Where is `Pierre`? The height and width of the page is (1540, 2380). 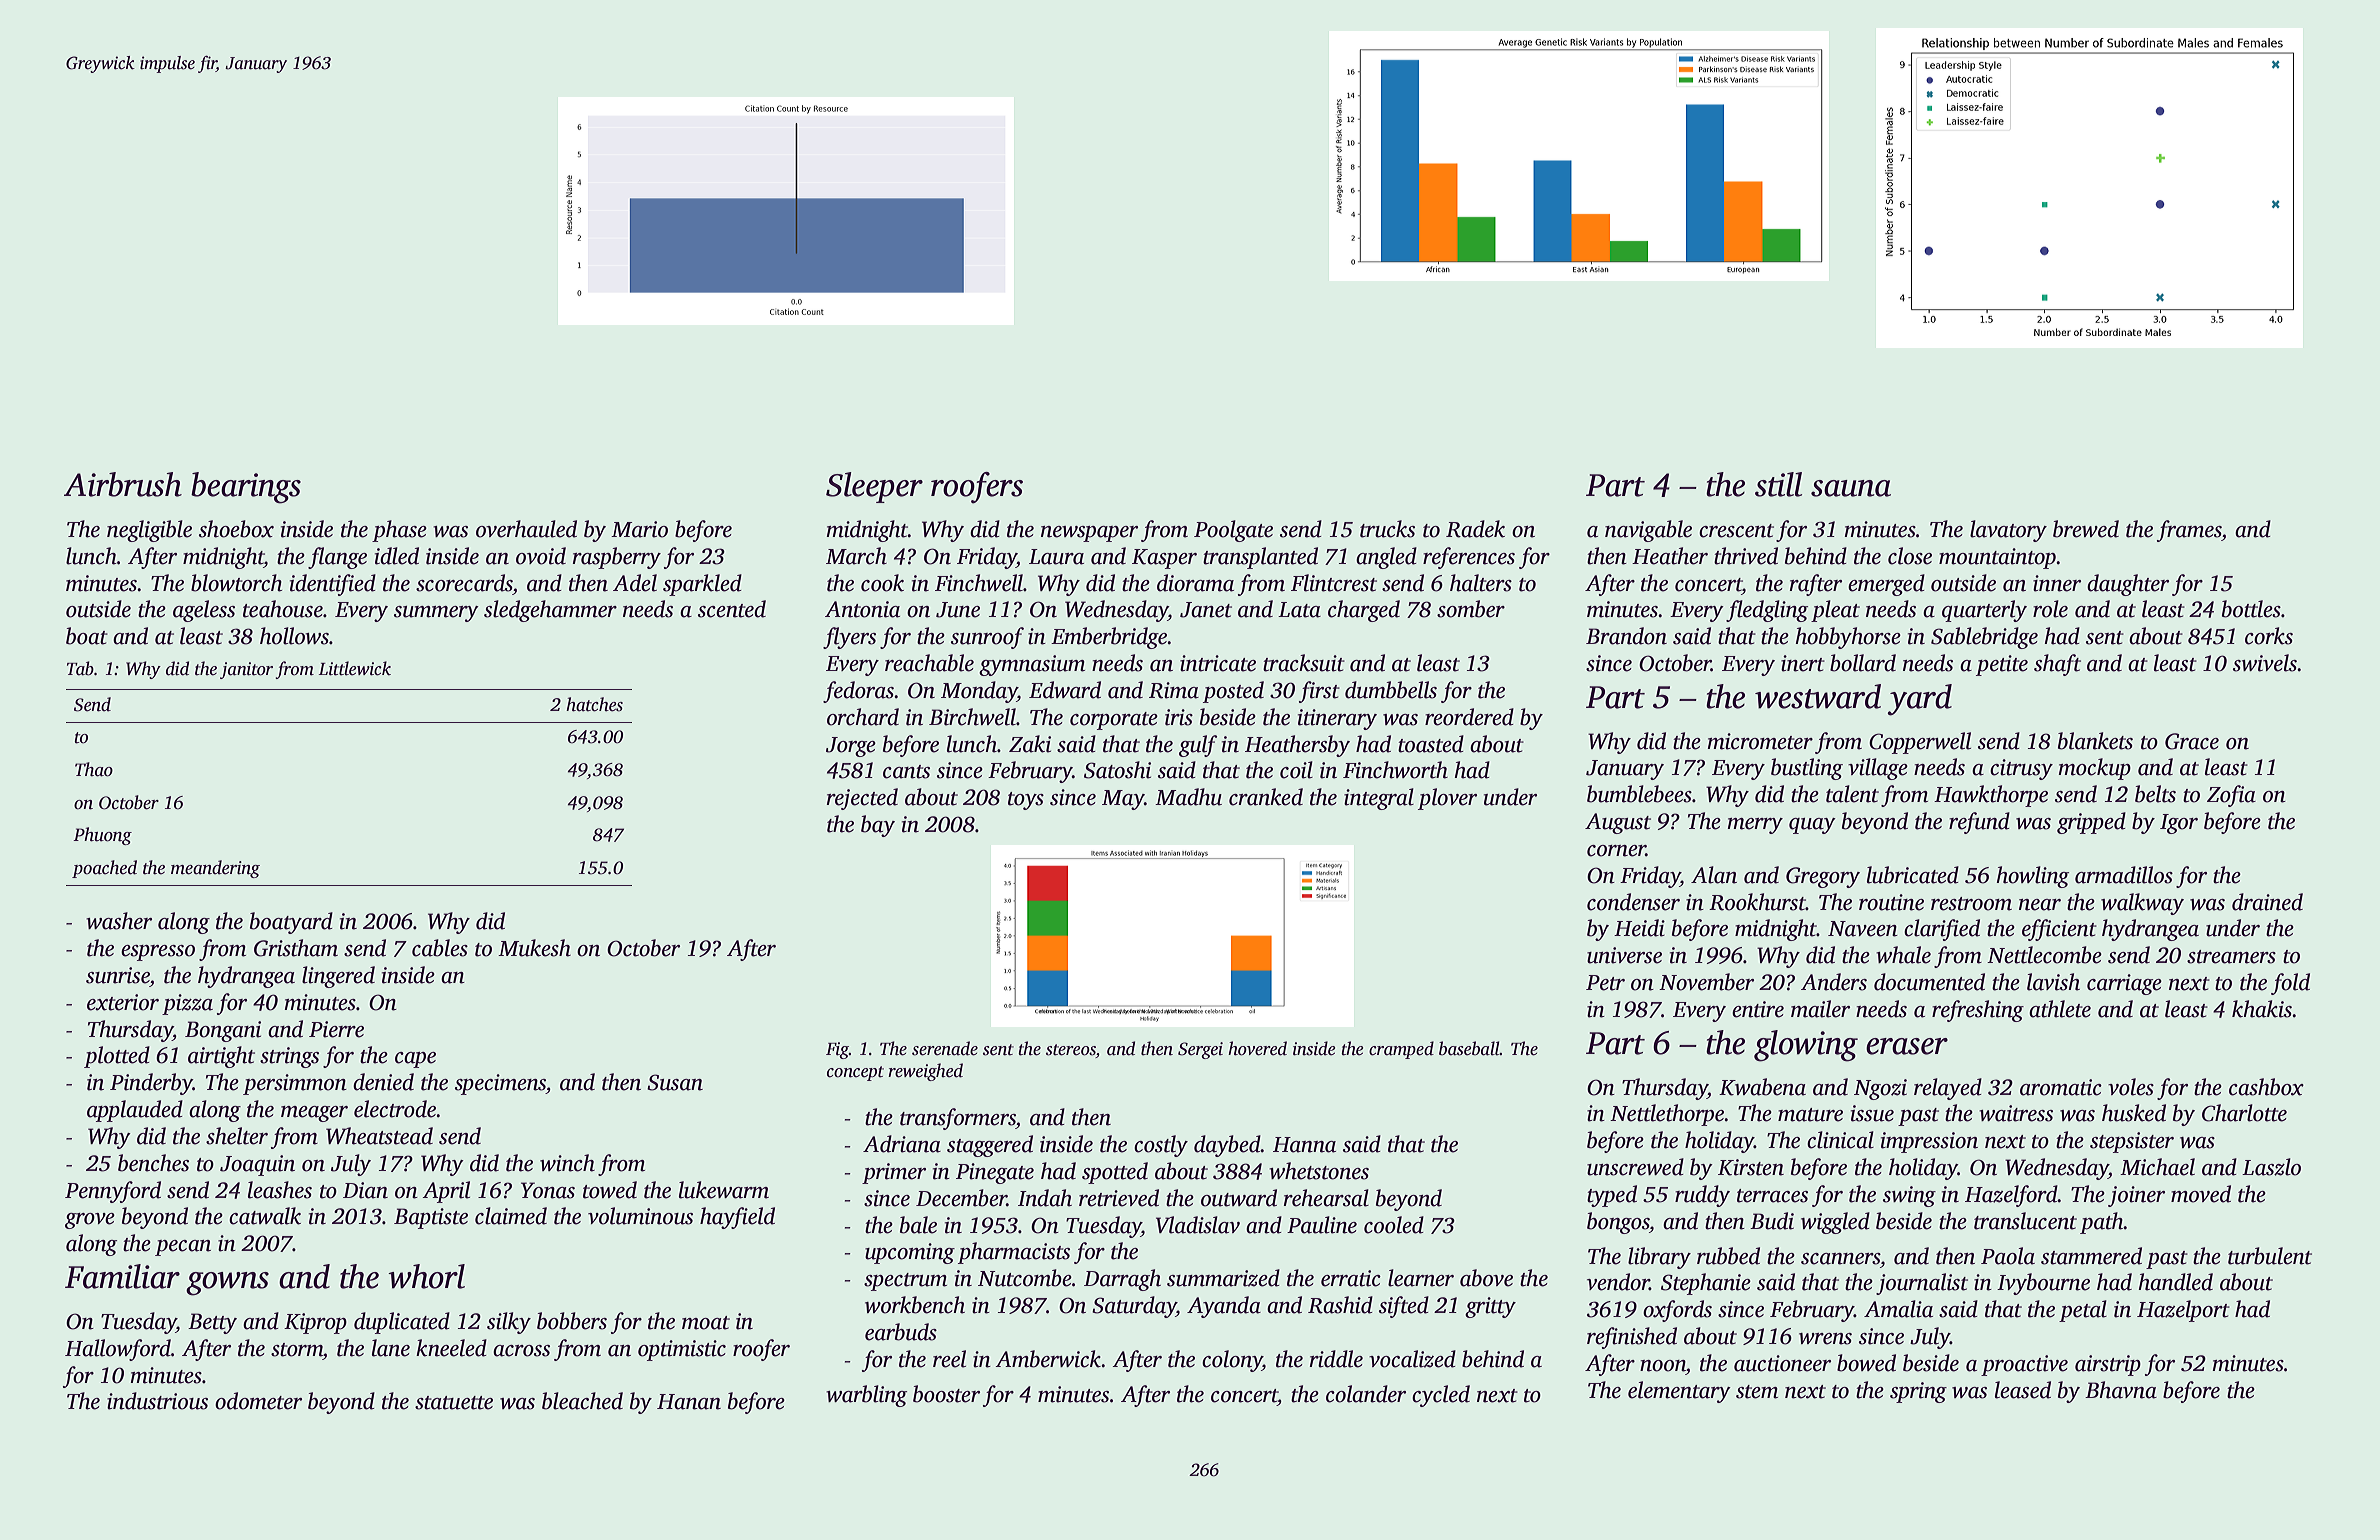
Pierre is located at coordinates (336, 1029).
